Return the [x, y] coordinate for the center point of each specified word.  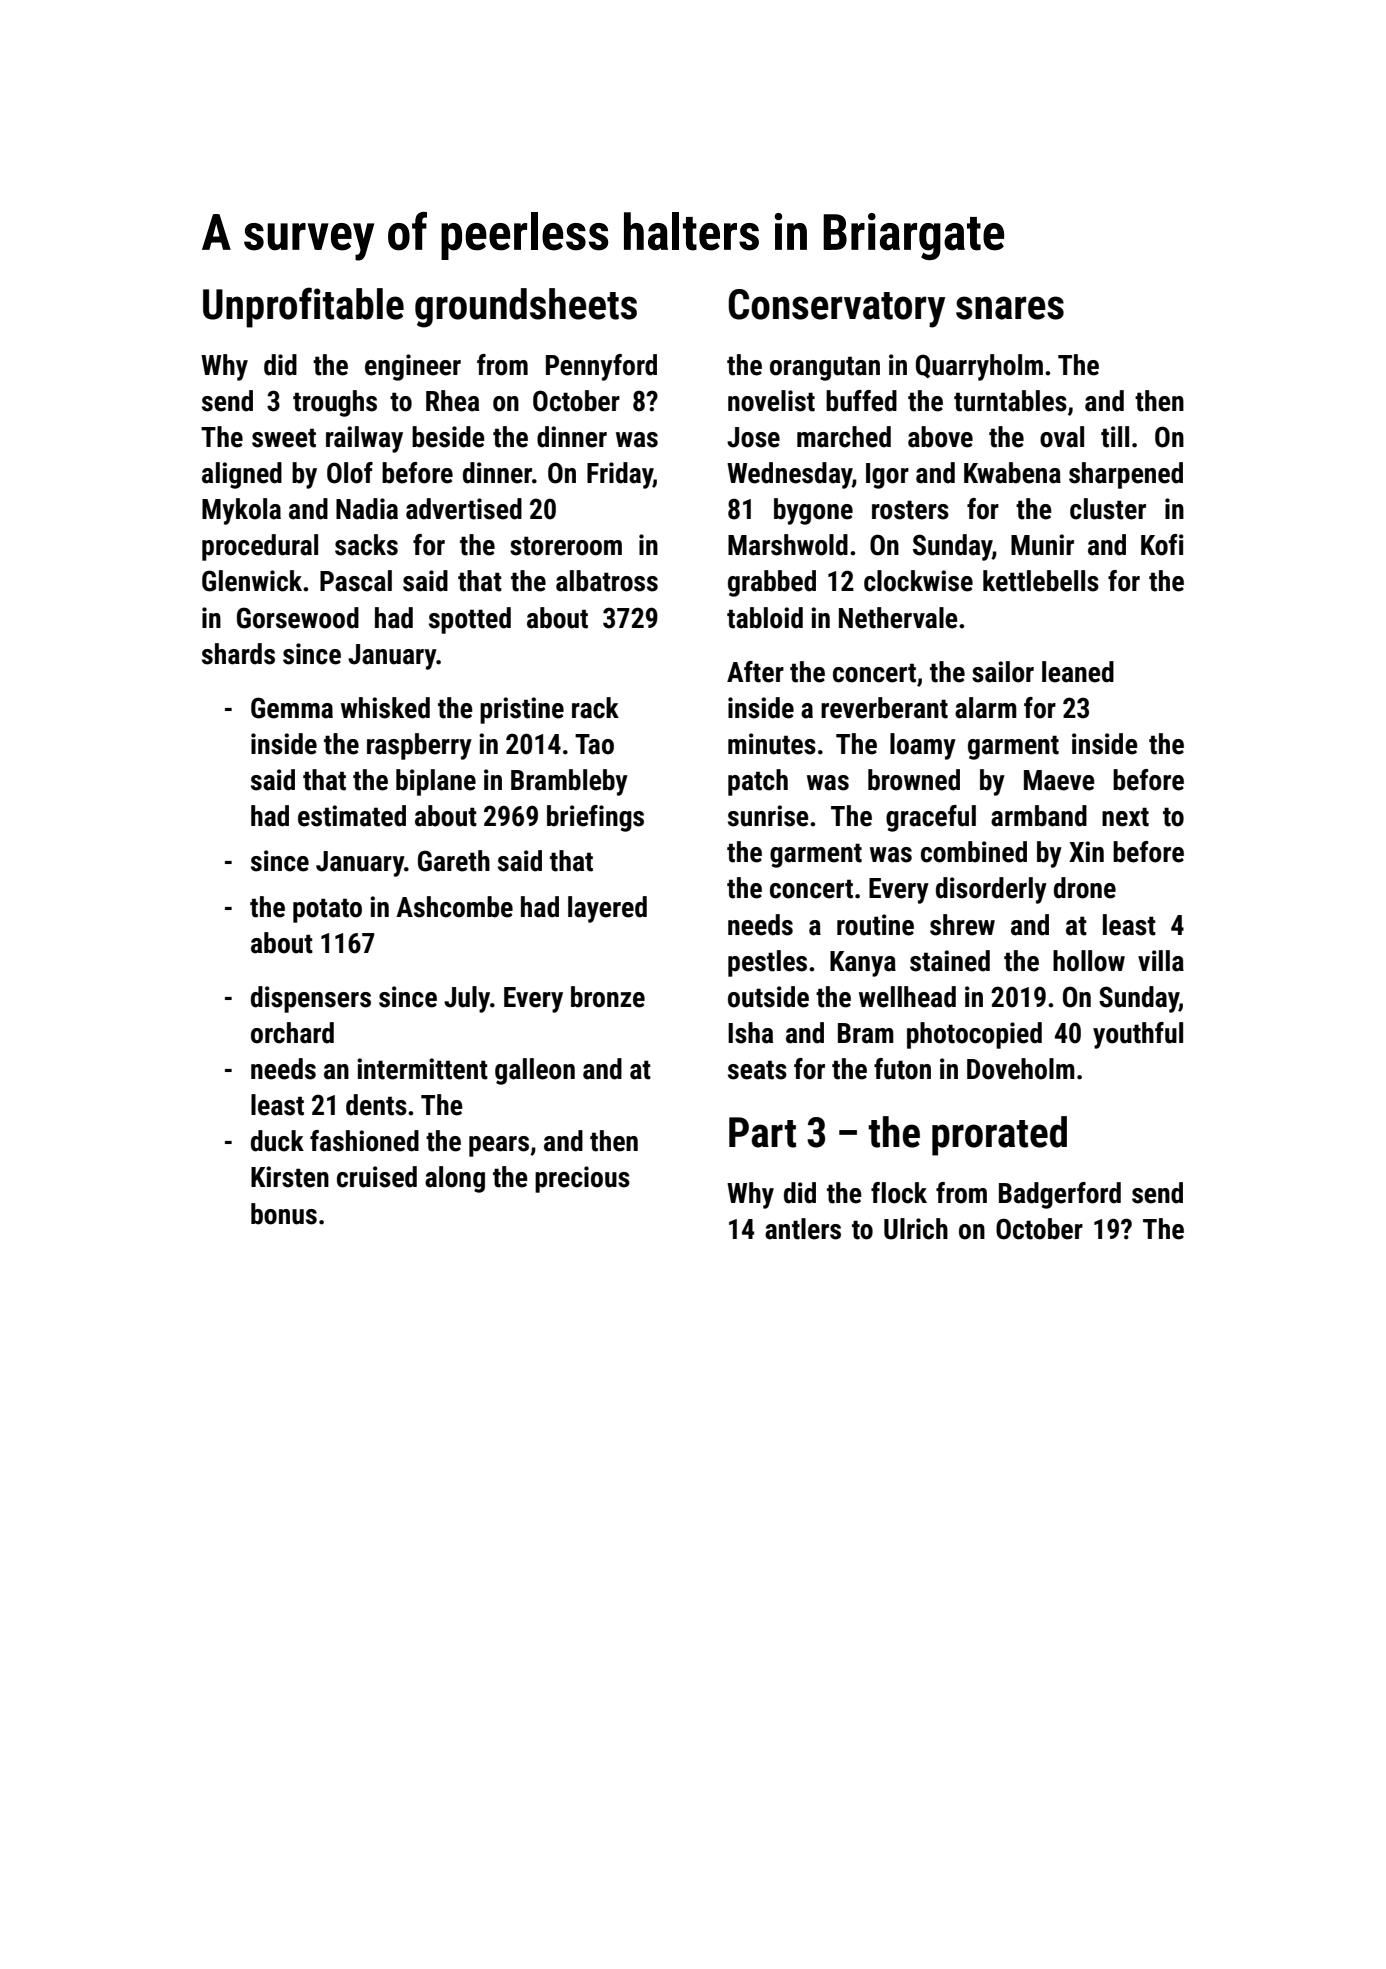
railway [364, 439]
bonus [284, 1214]
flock [899, 1193]
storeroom [566, 546]
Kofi [1162, 545]
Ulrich [916, 1229]
